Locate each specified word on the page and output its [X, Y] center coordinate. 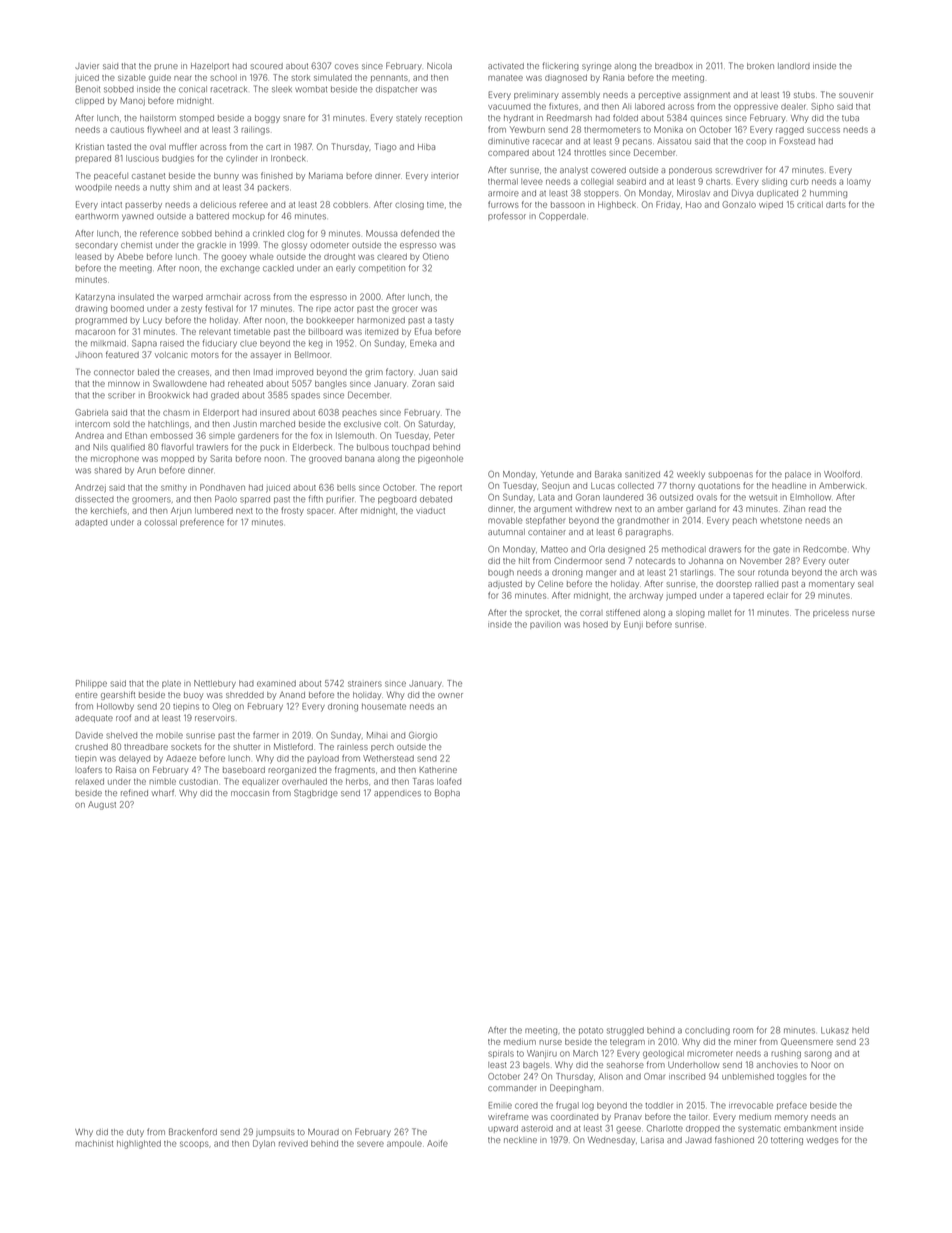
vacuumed [509, 107]
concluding [707, 1031]
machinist [94, 1143]
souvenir [856, 95]
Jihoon [88, 355]
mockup [249, 217]
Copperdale [562, 216]
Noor [821, 1065]
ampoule [404, 1144]
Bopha [447, 793]
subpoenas [730, 474]
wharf [163, 792]
